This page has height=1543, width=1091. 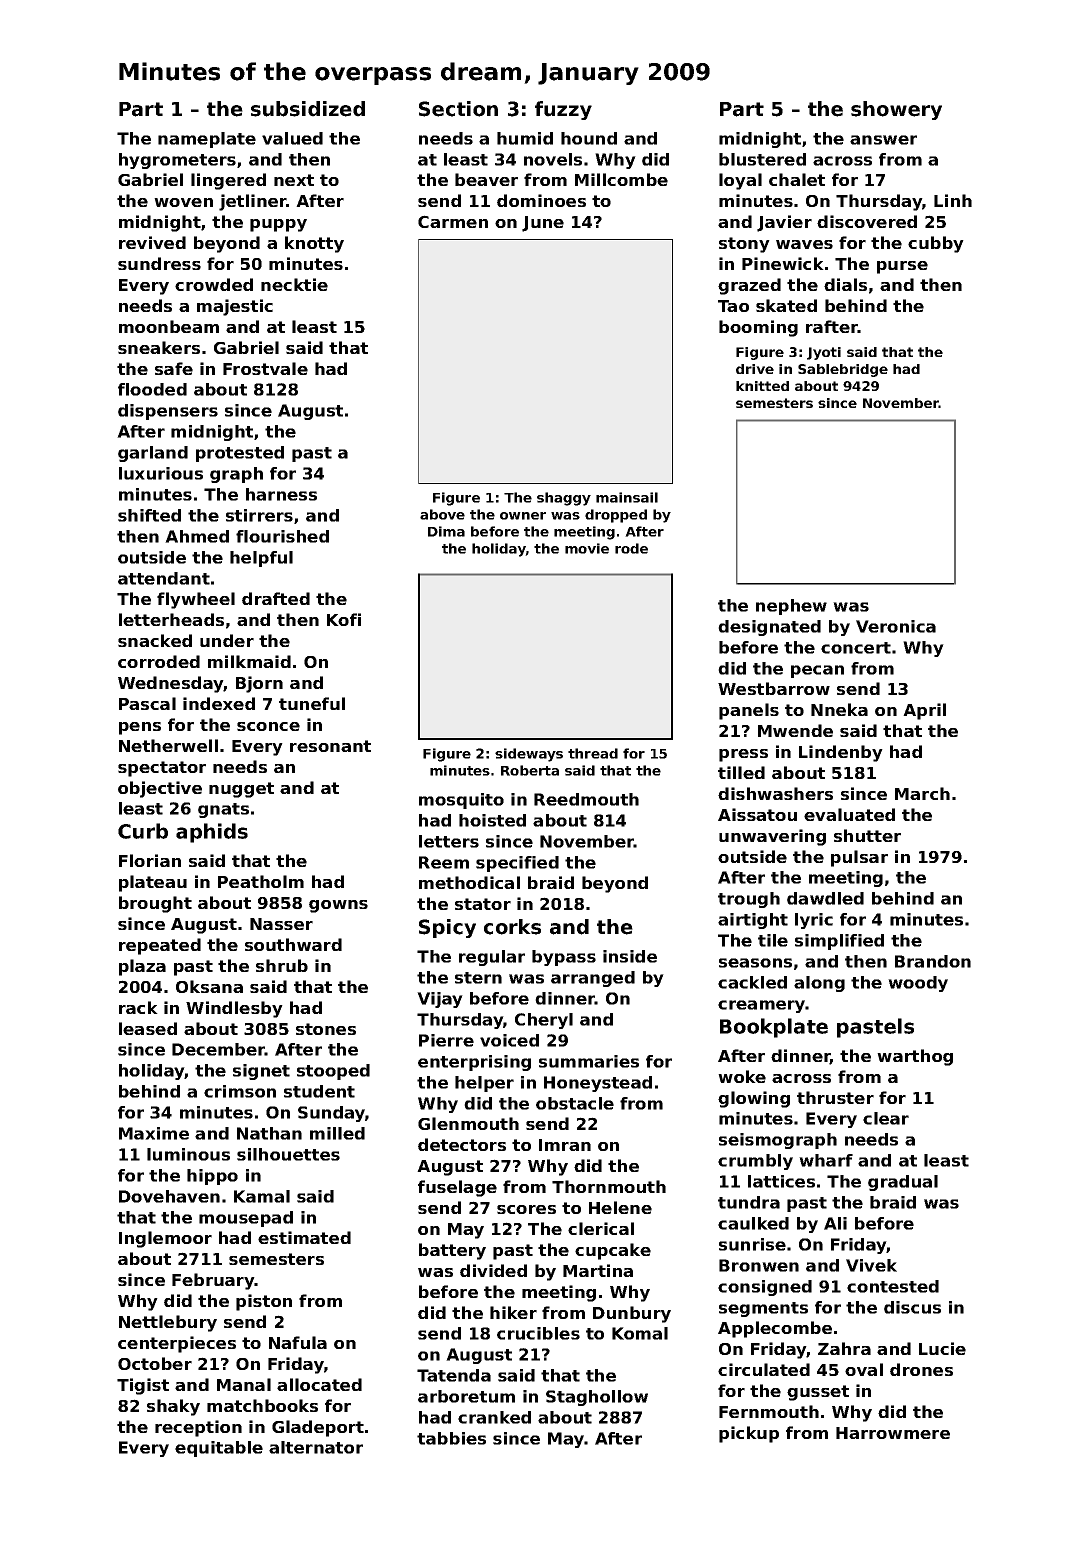 What do you see at coordinates (744, 245) in the page?
I see `stony` at bounding box center [744, 245].
